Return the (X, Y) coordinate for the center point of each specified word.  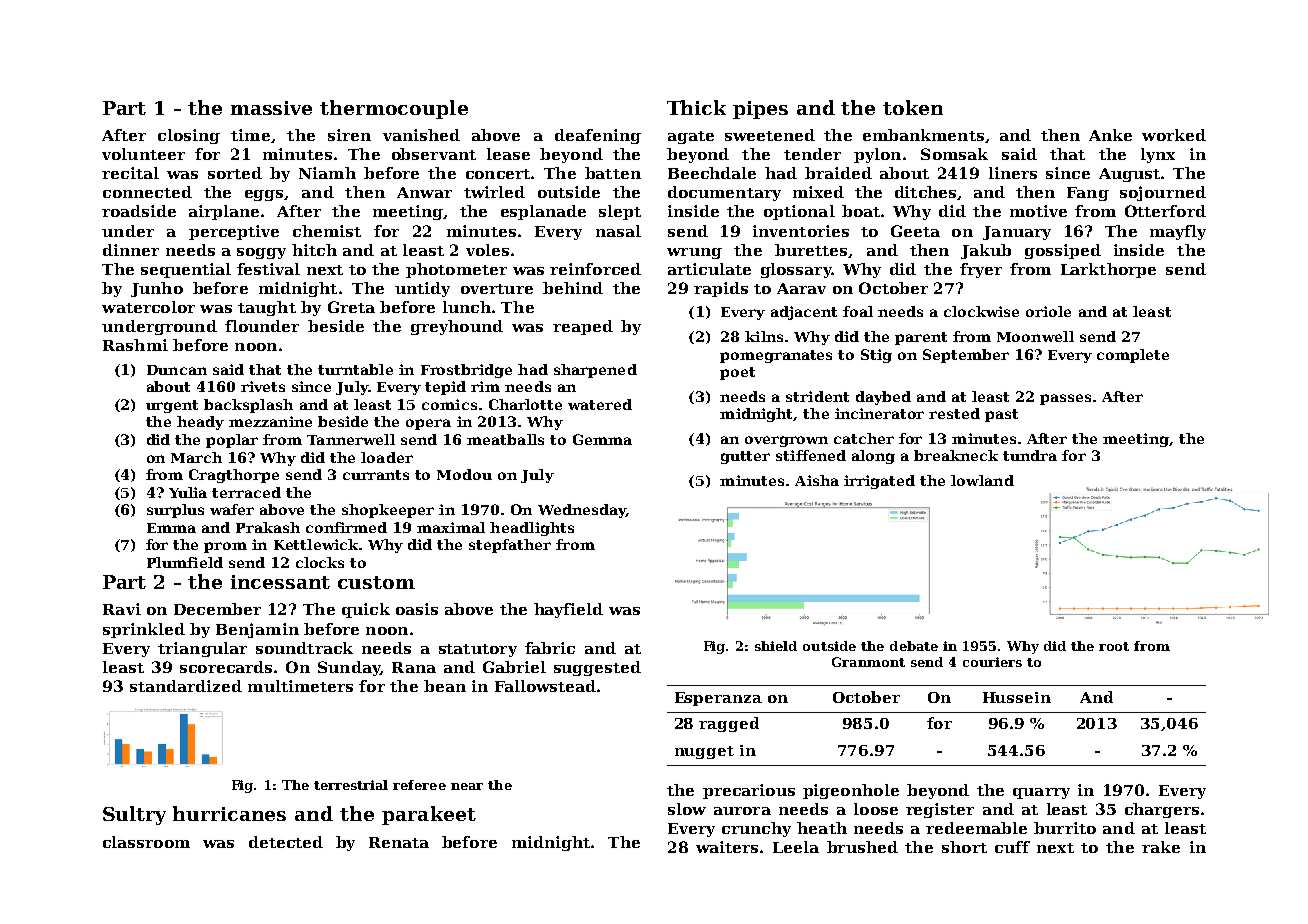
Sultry (134, 815)
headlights (532, 529)
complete (1133, 356)
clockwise (981, 311)
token (913, 107)
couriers (992, 662)
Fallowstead (545, 686)
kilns (764, 336)
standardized (186, 686)
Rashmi (135, 345)
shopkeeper (388, 511)
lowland (982, 480)
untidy (422, 289)
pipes (760, 110)
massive (271, 108)
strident (817, 396)
